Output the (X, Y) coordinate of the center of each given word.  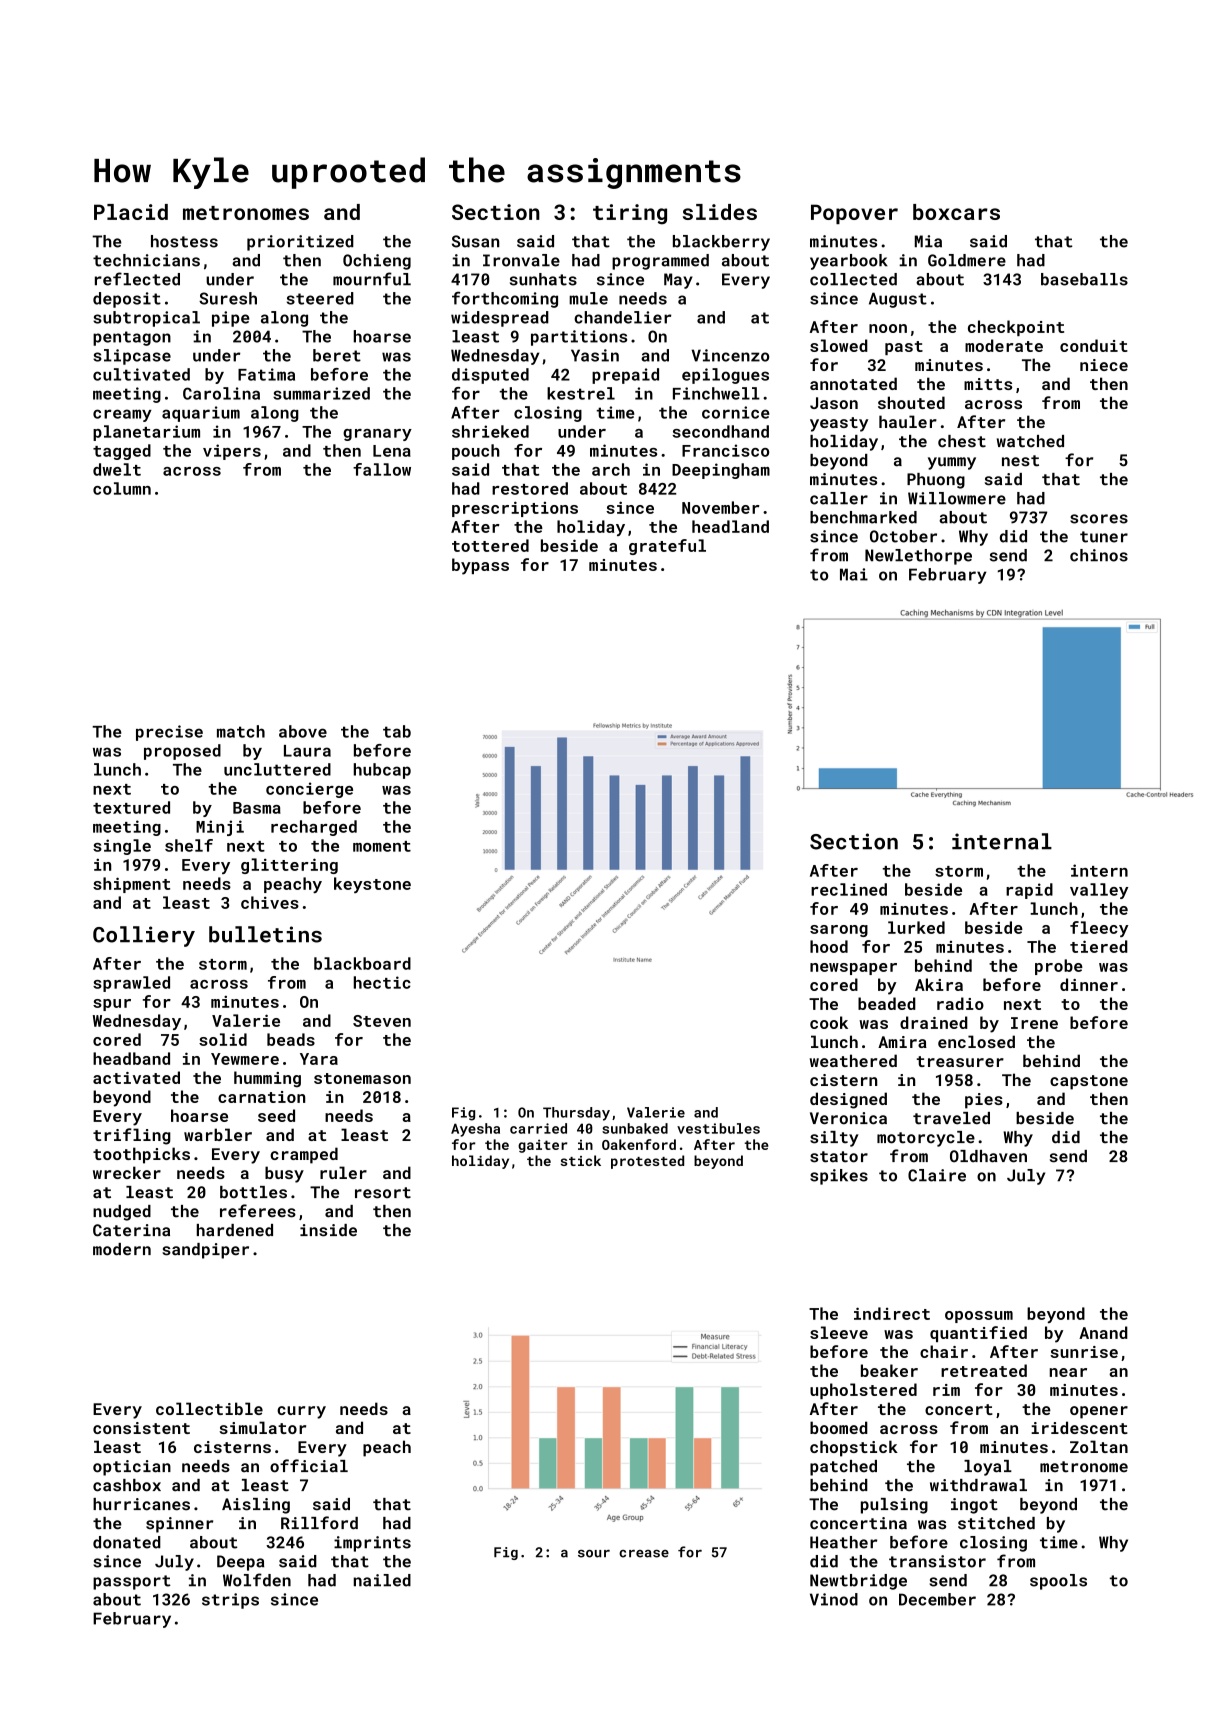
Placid (131, 212)
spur (112, 1005)
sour (594, 1554)
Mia (928, 241)
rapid (1029, 891)
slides (720, 212)
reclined (849, 889)
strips (230, 1601)
